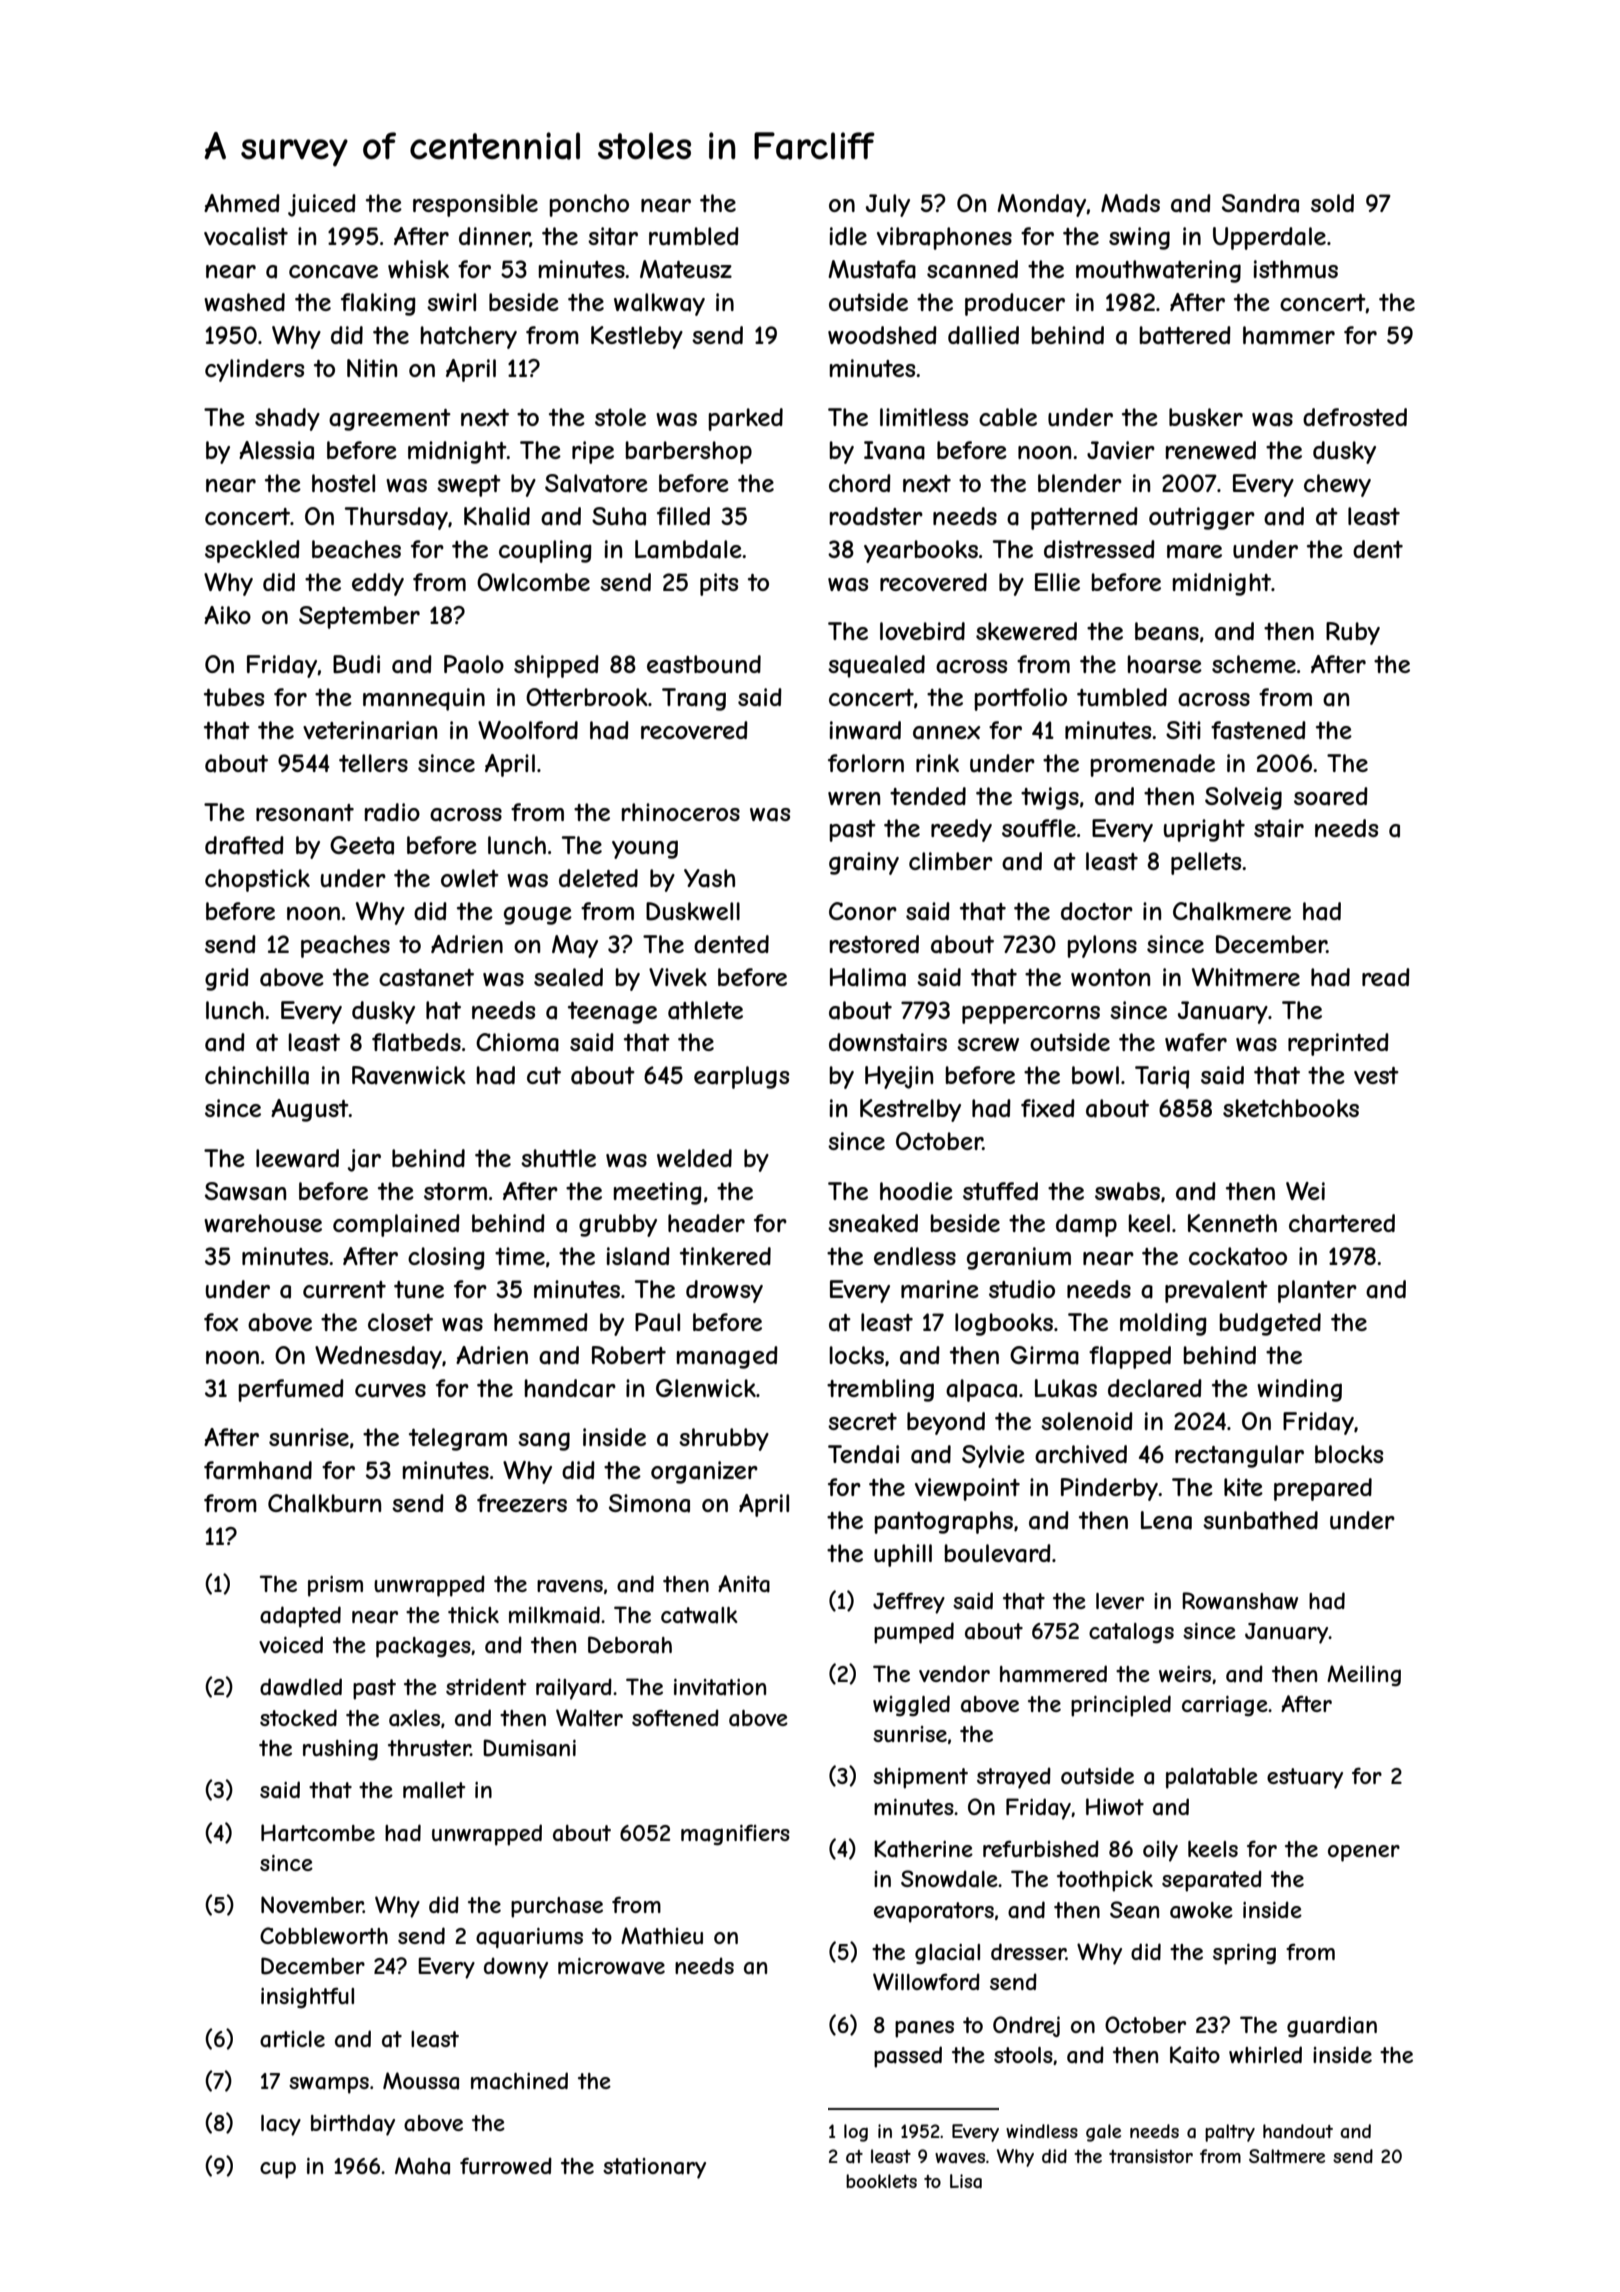  I want to click on hemmed, so click(541, 1322).
